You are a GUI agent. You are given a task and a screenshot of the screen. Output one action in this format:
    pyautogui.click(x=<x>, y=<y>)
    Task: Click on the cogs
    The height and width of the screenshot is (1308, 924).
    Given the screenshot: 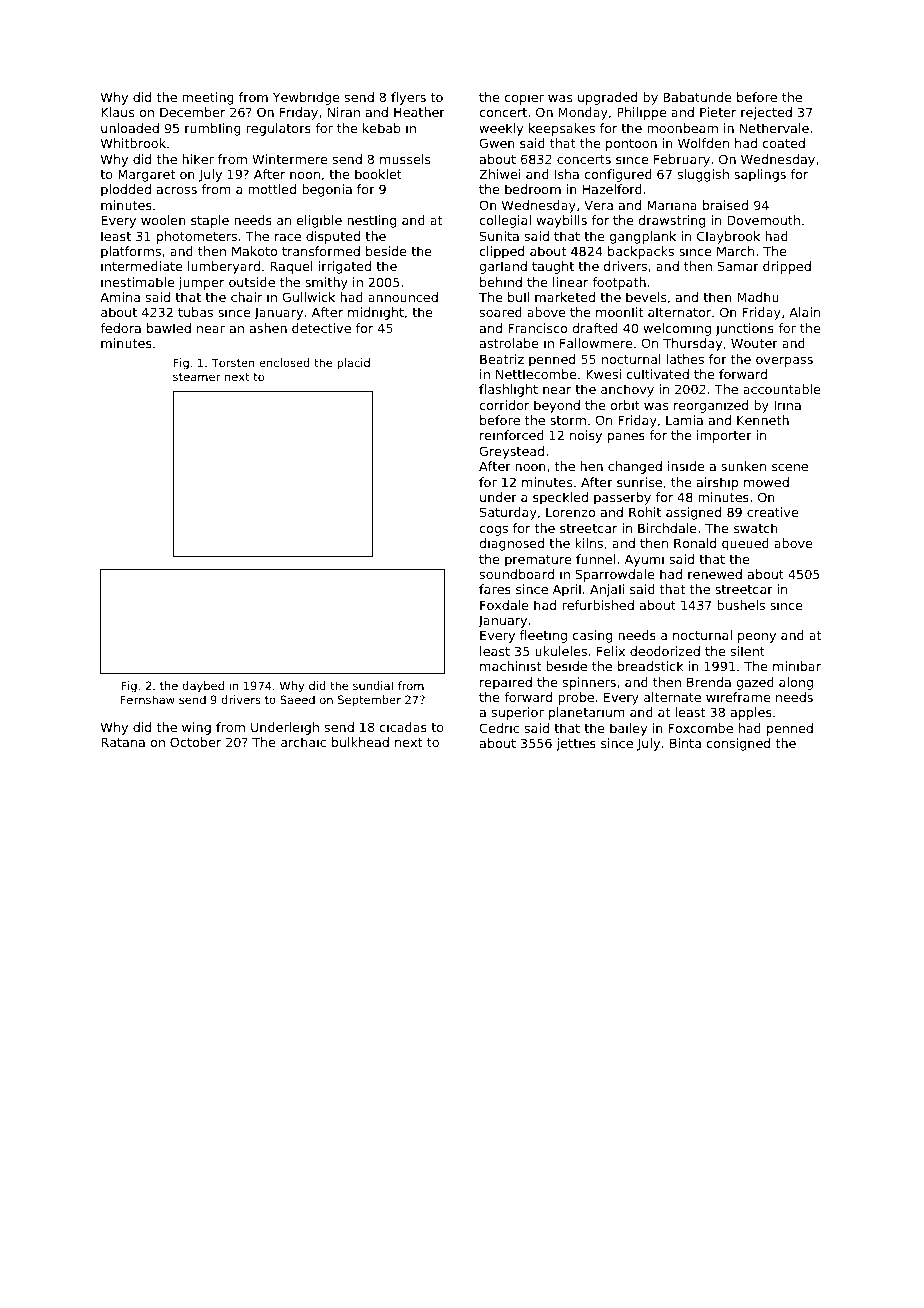 What is the action you would take?
    pyautogui.click(x=493, y=531)
